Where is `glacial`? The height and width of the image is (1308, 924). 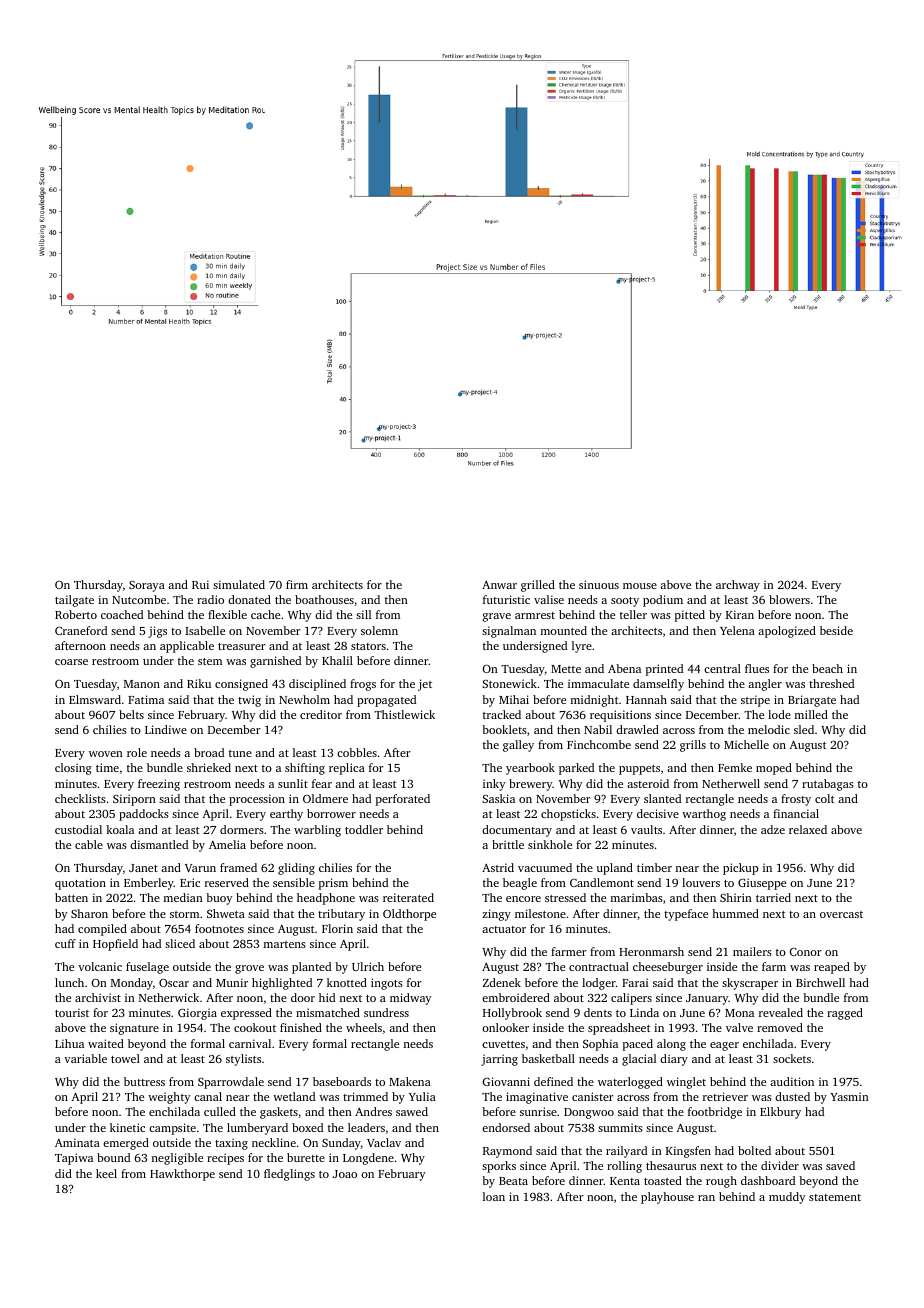
glacial is located at coordinates (639, 1060).
